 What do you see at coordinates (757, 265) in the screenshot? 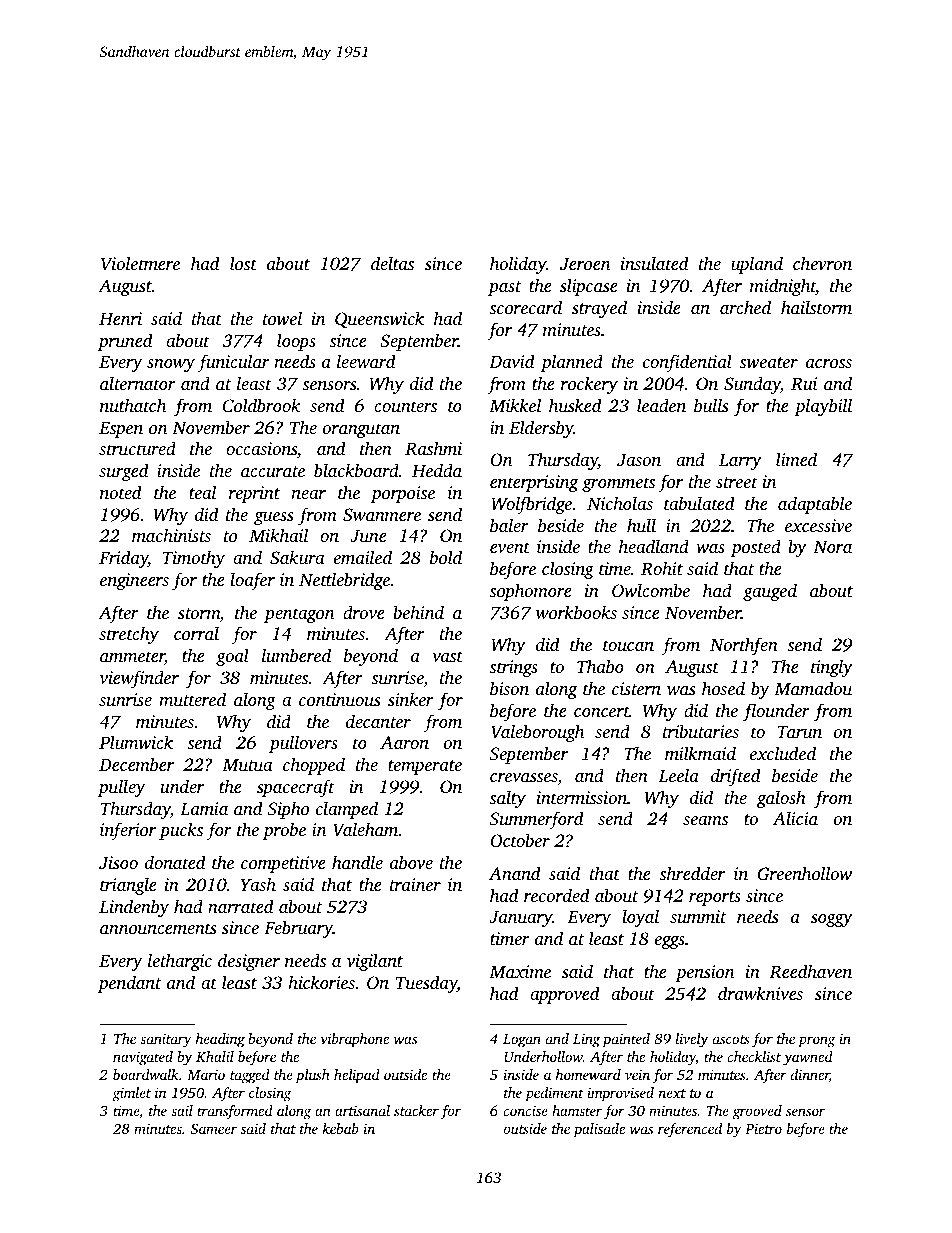
I see `upland` at bounding box center [757, 265].
